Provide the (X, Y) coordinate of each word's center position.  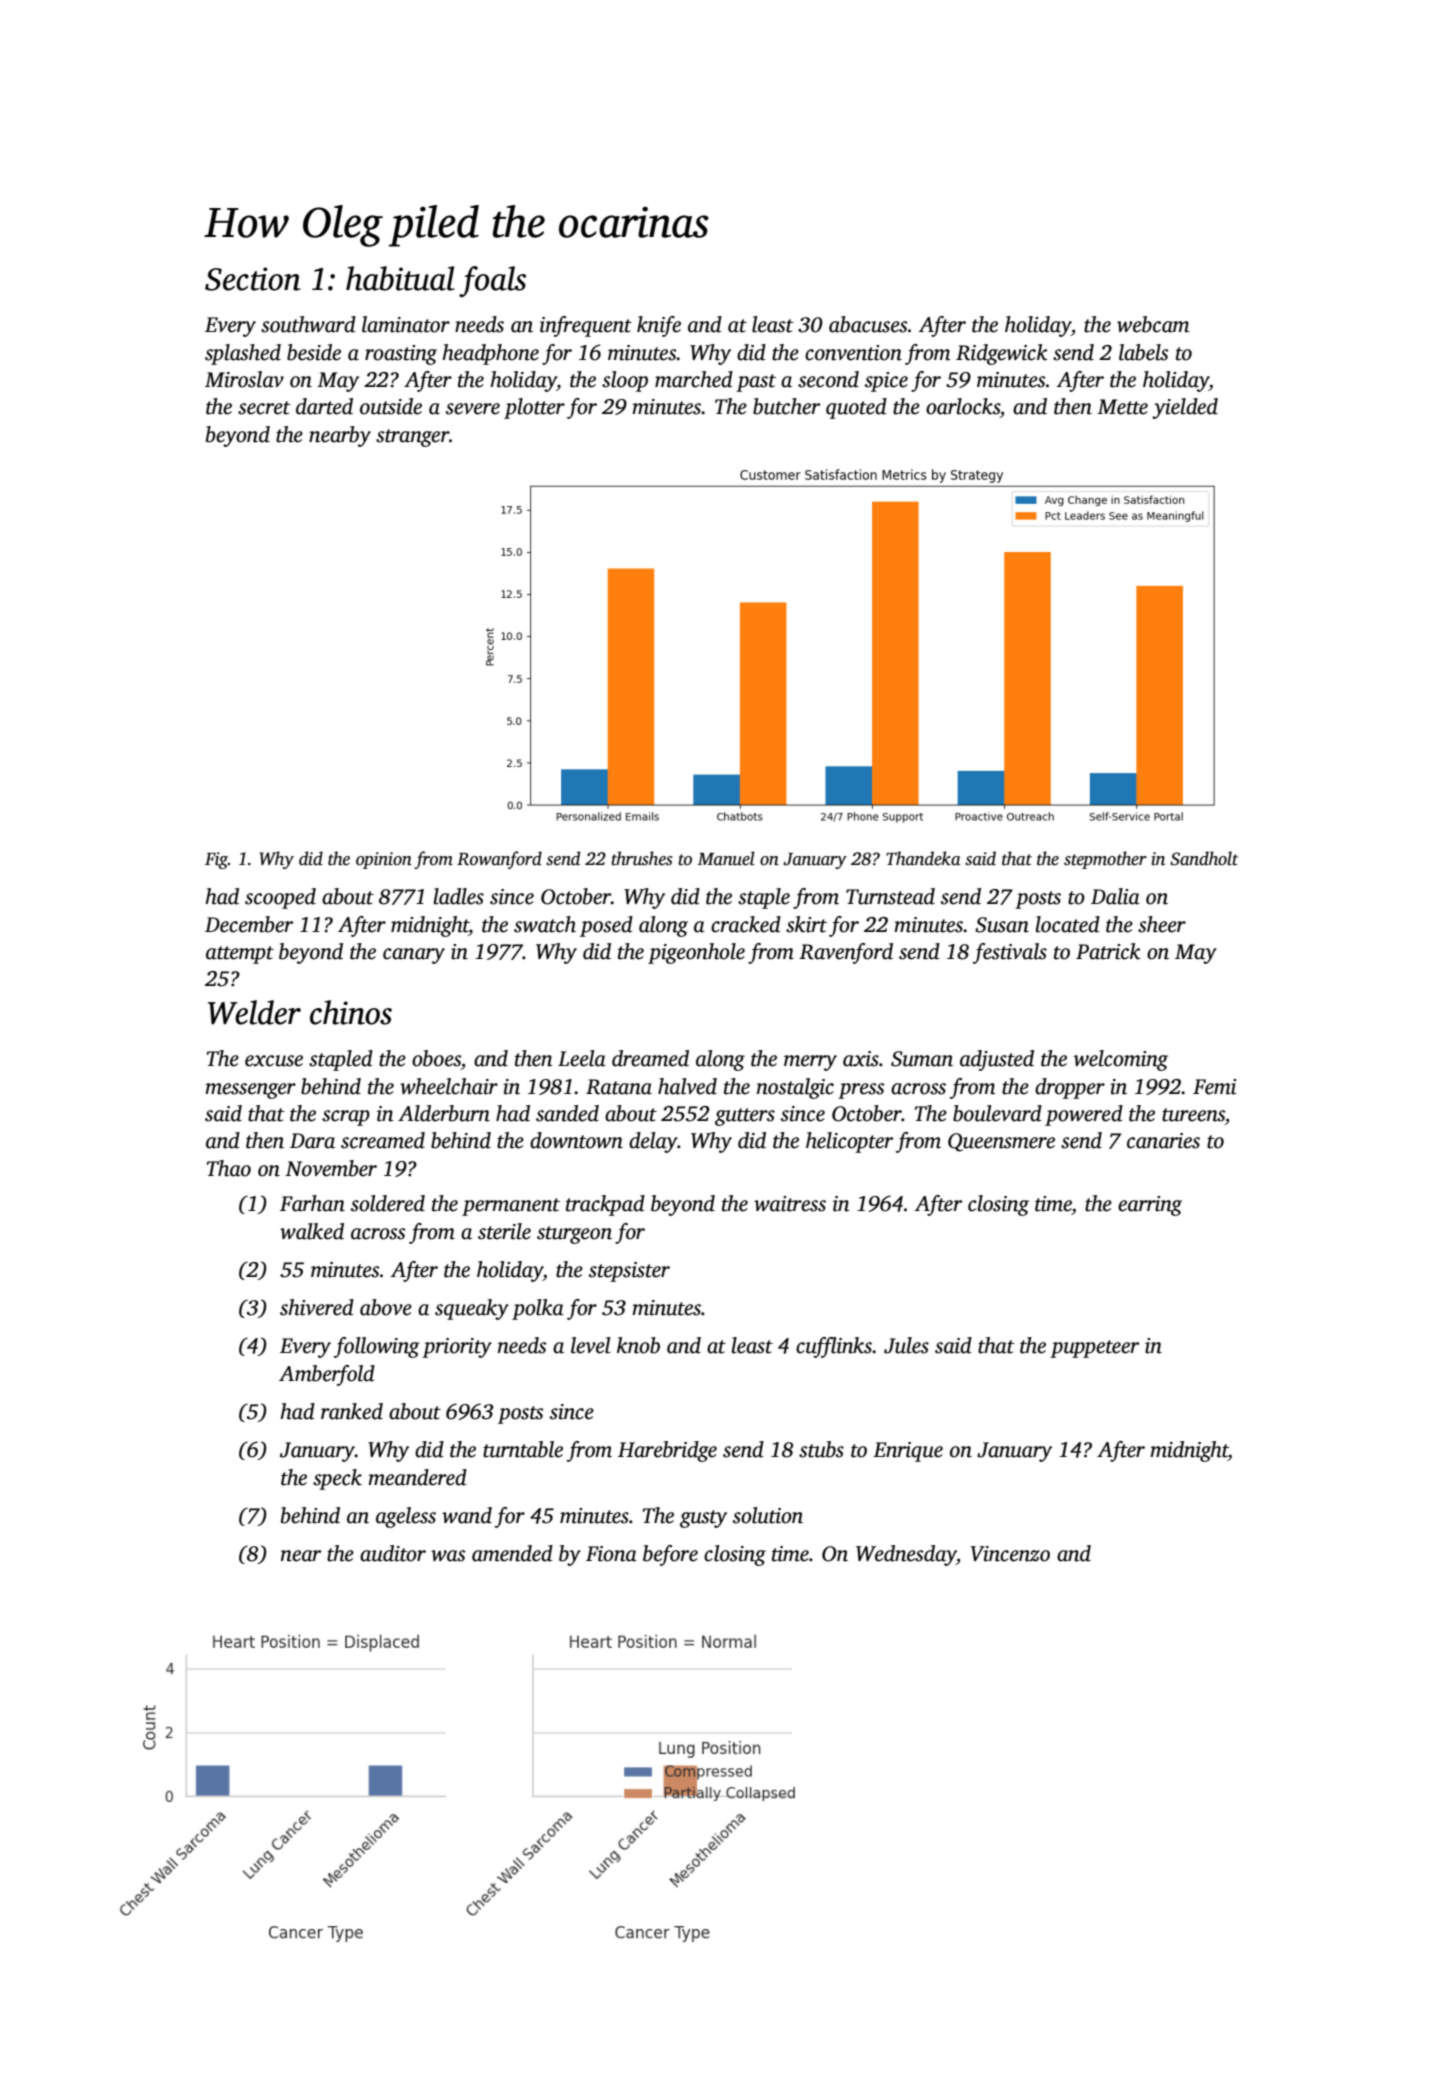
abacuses (868, 324)
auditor (393, 1553)
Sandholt (1204, 858)
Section (253, 279)
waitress (790, 1204)
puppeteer (1094, 1349)
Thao (229, 1168)
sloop (625, 381)
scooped (280, 898)
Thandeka (923, 858)
